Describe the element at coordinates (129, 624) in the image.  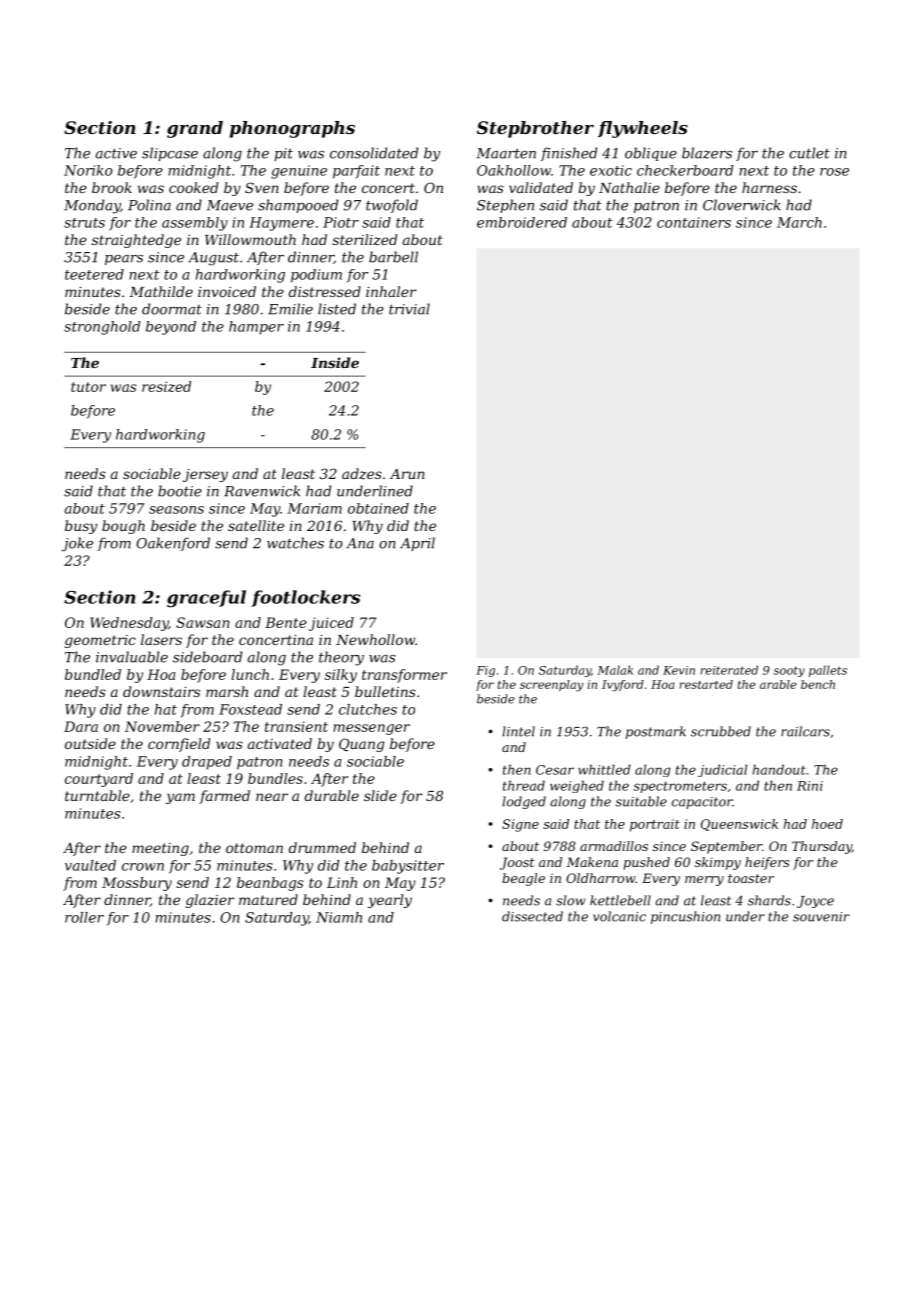
I see `Wednesday` at that location.
